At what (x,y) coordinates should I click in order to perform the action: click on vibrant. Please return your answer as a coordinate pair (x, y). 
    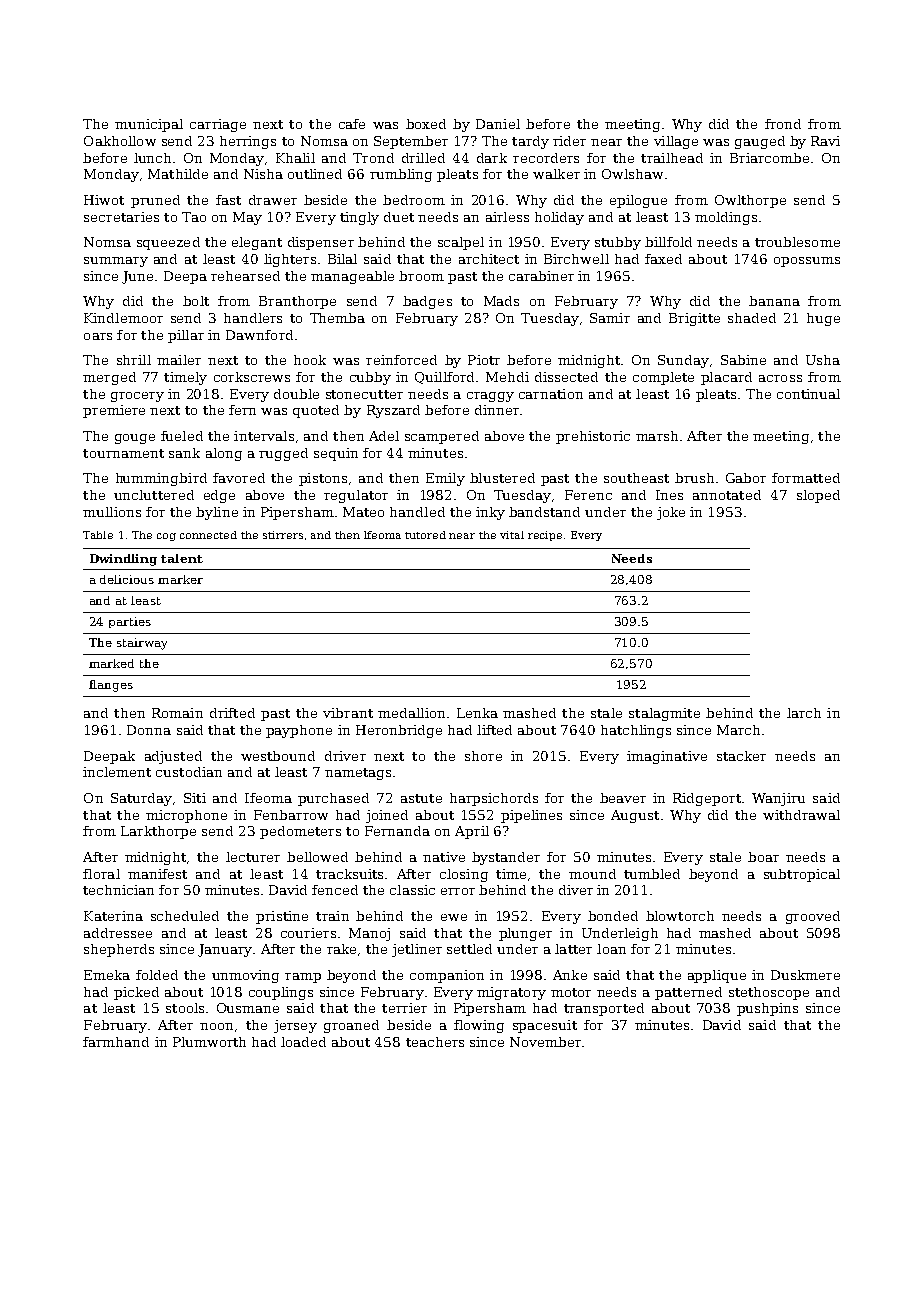
    Looking at the image, I should click on (348, 713).
